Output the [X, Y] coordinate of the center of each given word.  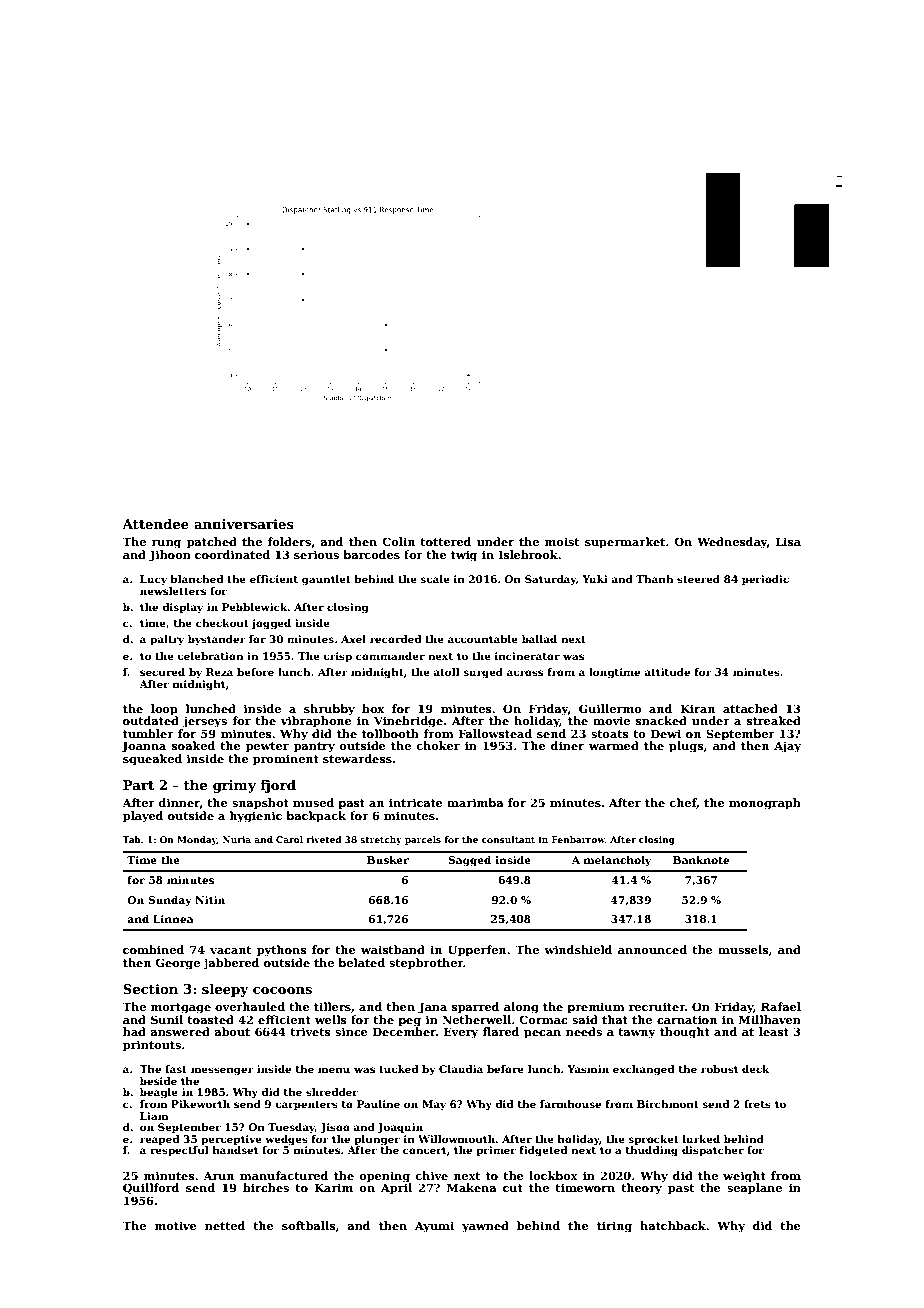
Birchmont [668, 1104]
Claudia [461, 1069]
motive [176, 1225]
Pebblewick [255, 607]
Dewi [666, 733]
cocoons [282, 990]
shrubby [329, 710]
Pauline [378, 1104]
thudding [652, 1151]
